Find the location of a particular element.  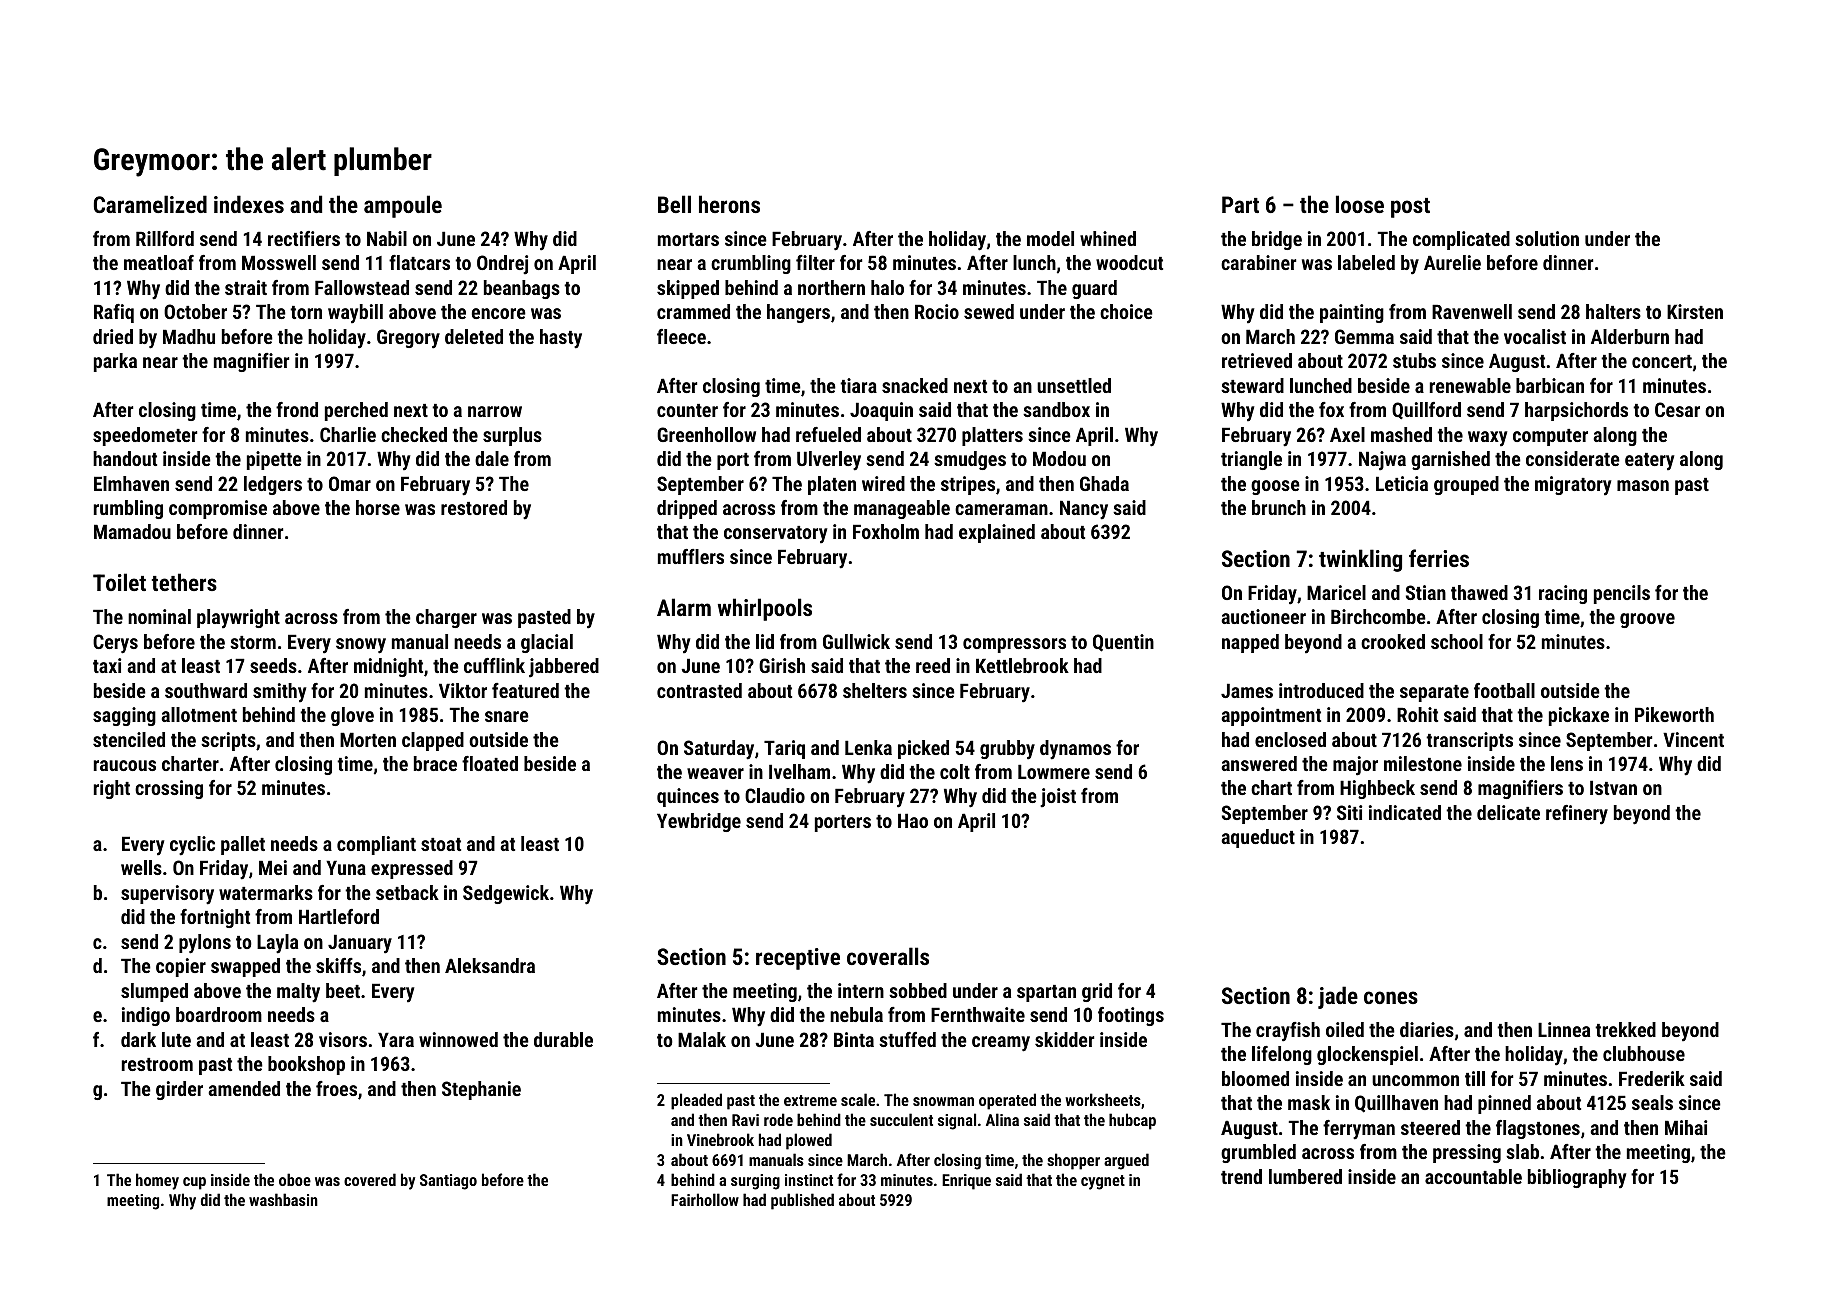

boardroom is located at coordinates (219, 1014).
